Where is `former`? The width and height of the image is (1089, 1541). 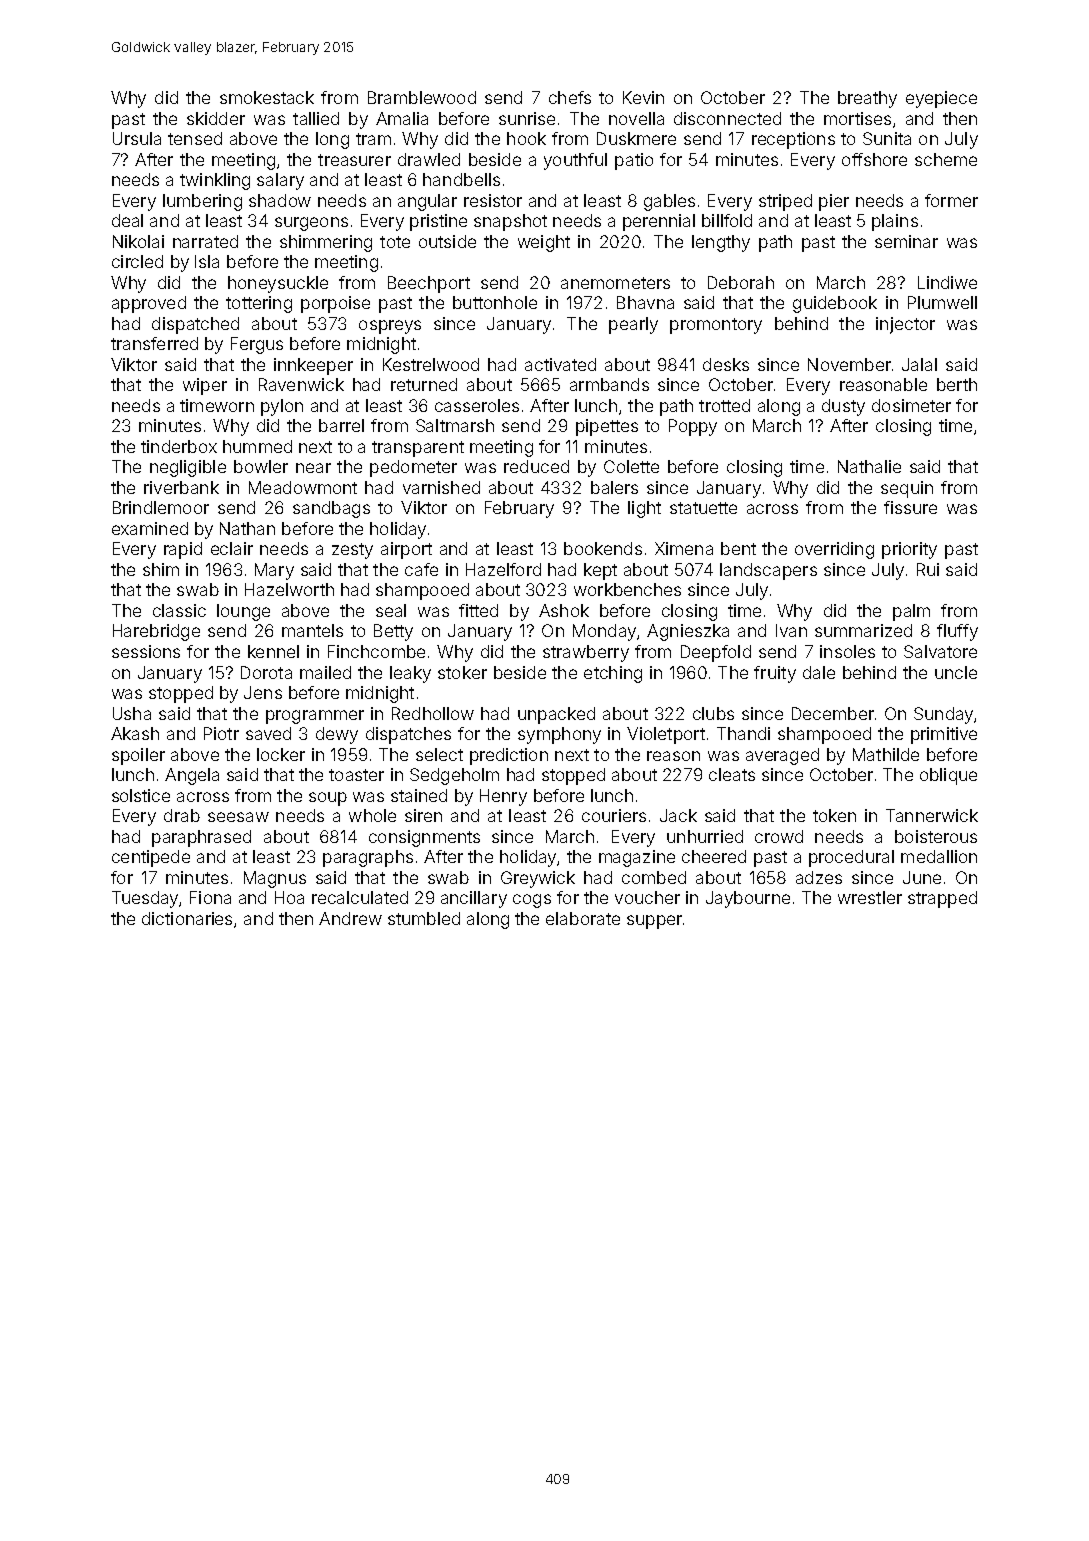 former is located at coordinates (951, 200).
